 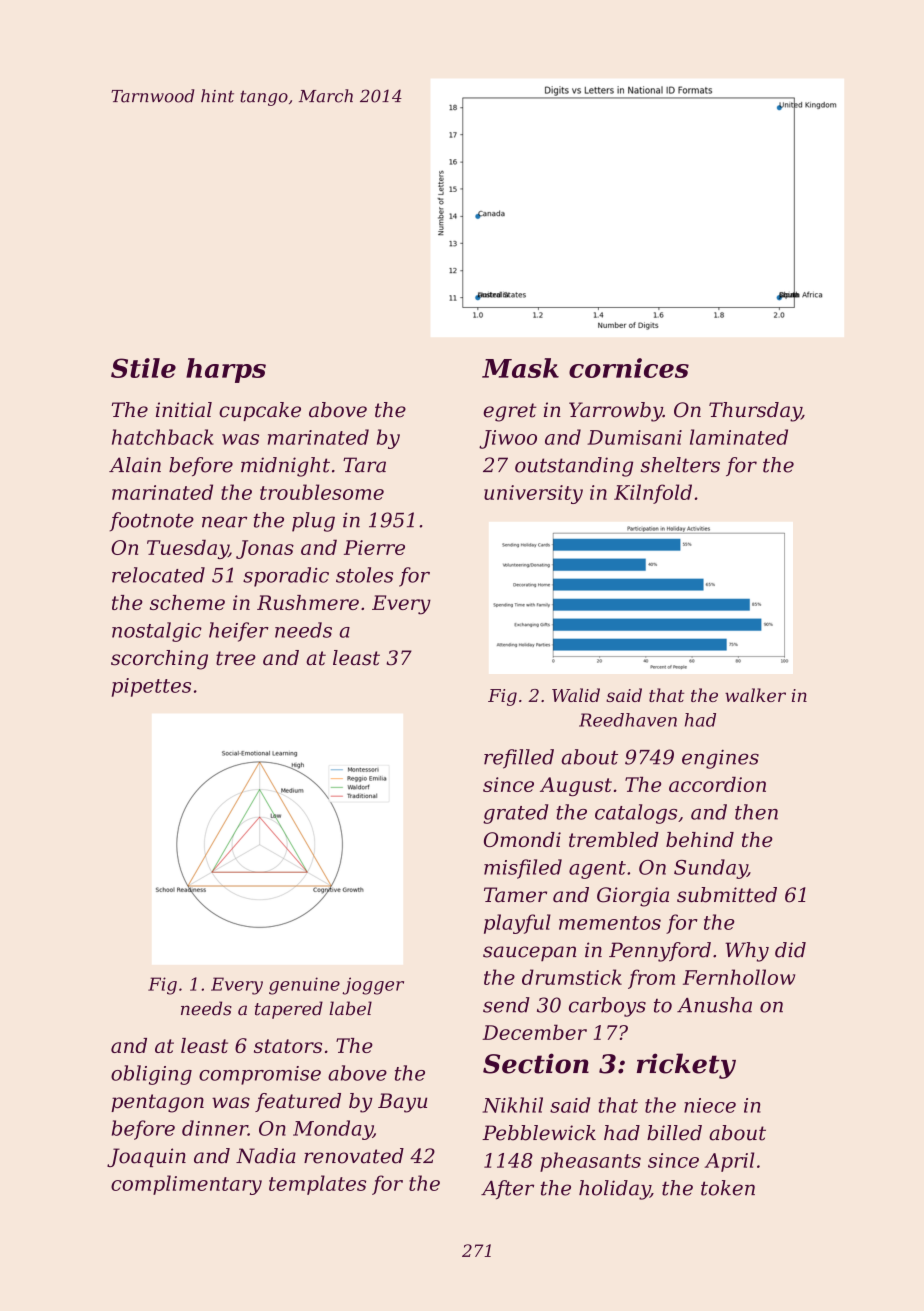 What do you see at coordinates (186, 1185) in the screenshot?
I see `complimentary` at bounding box center [186, 1185].
